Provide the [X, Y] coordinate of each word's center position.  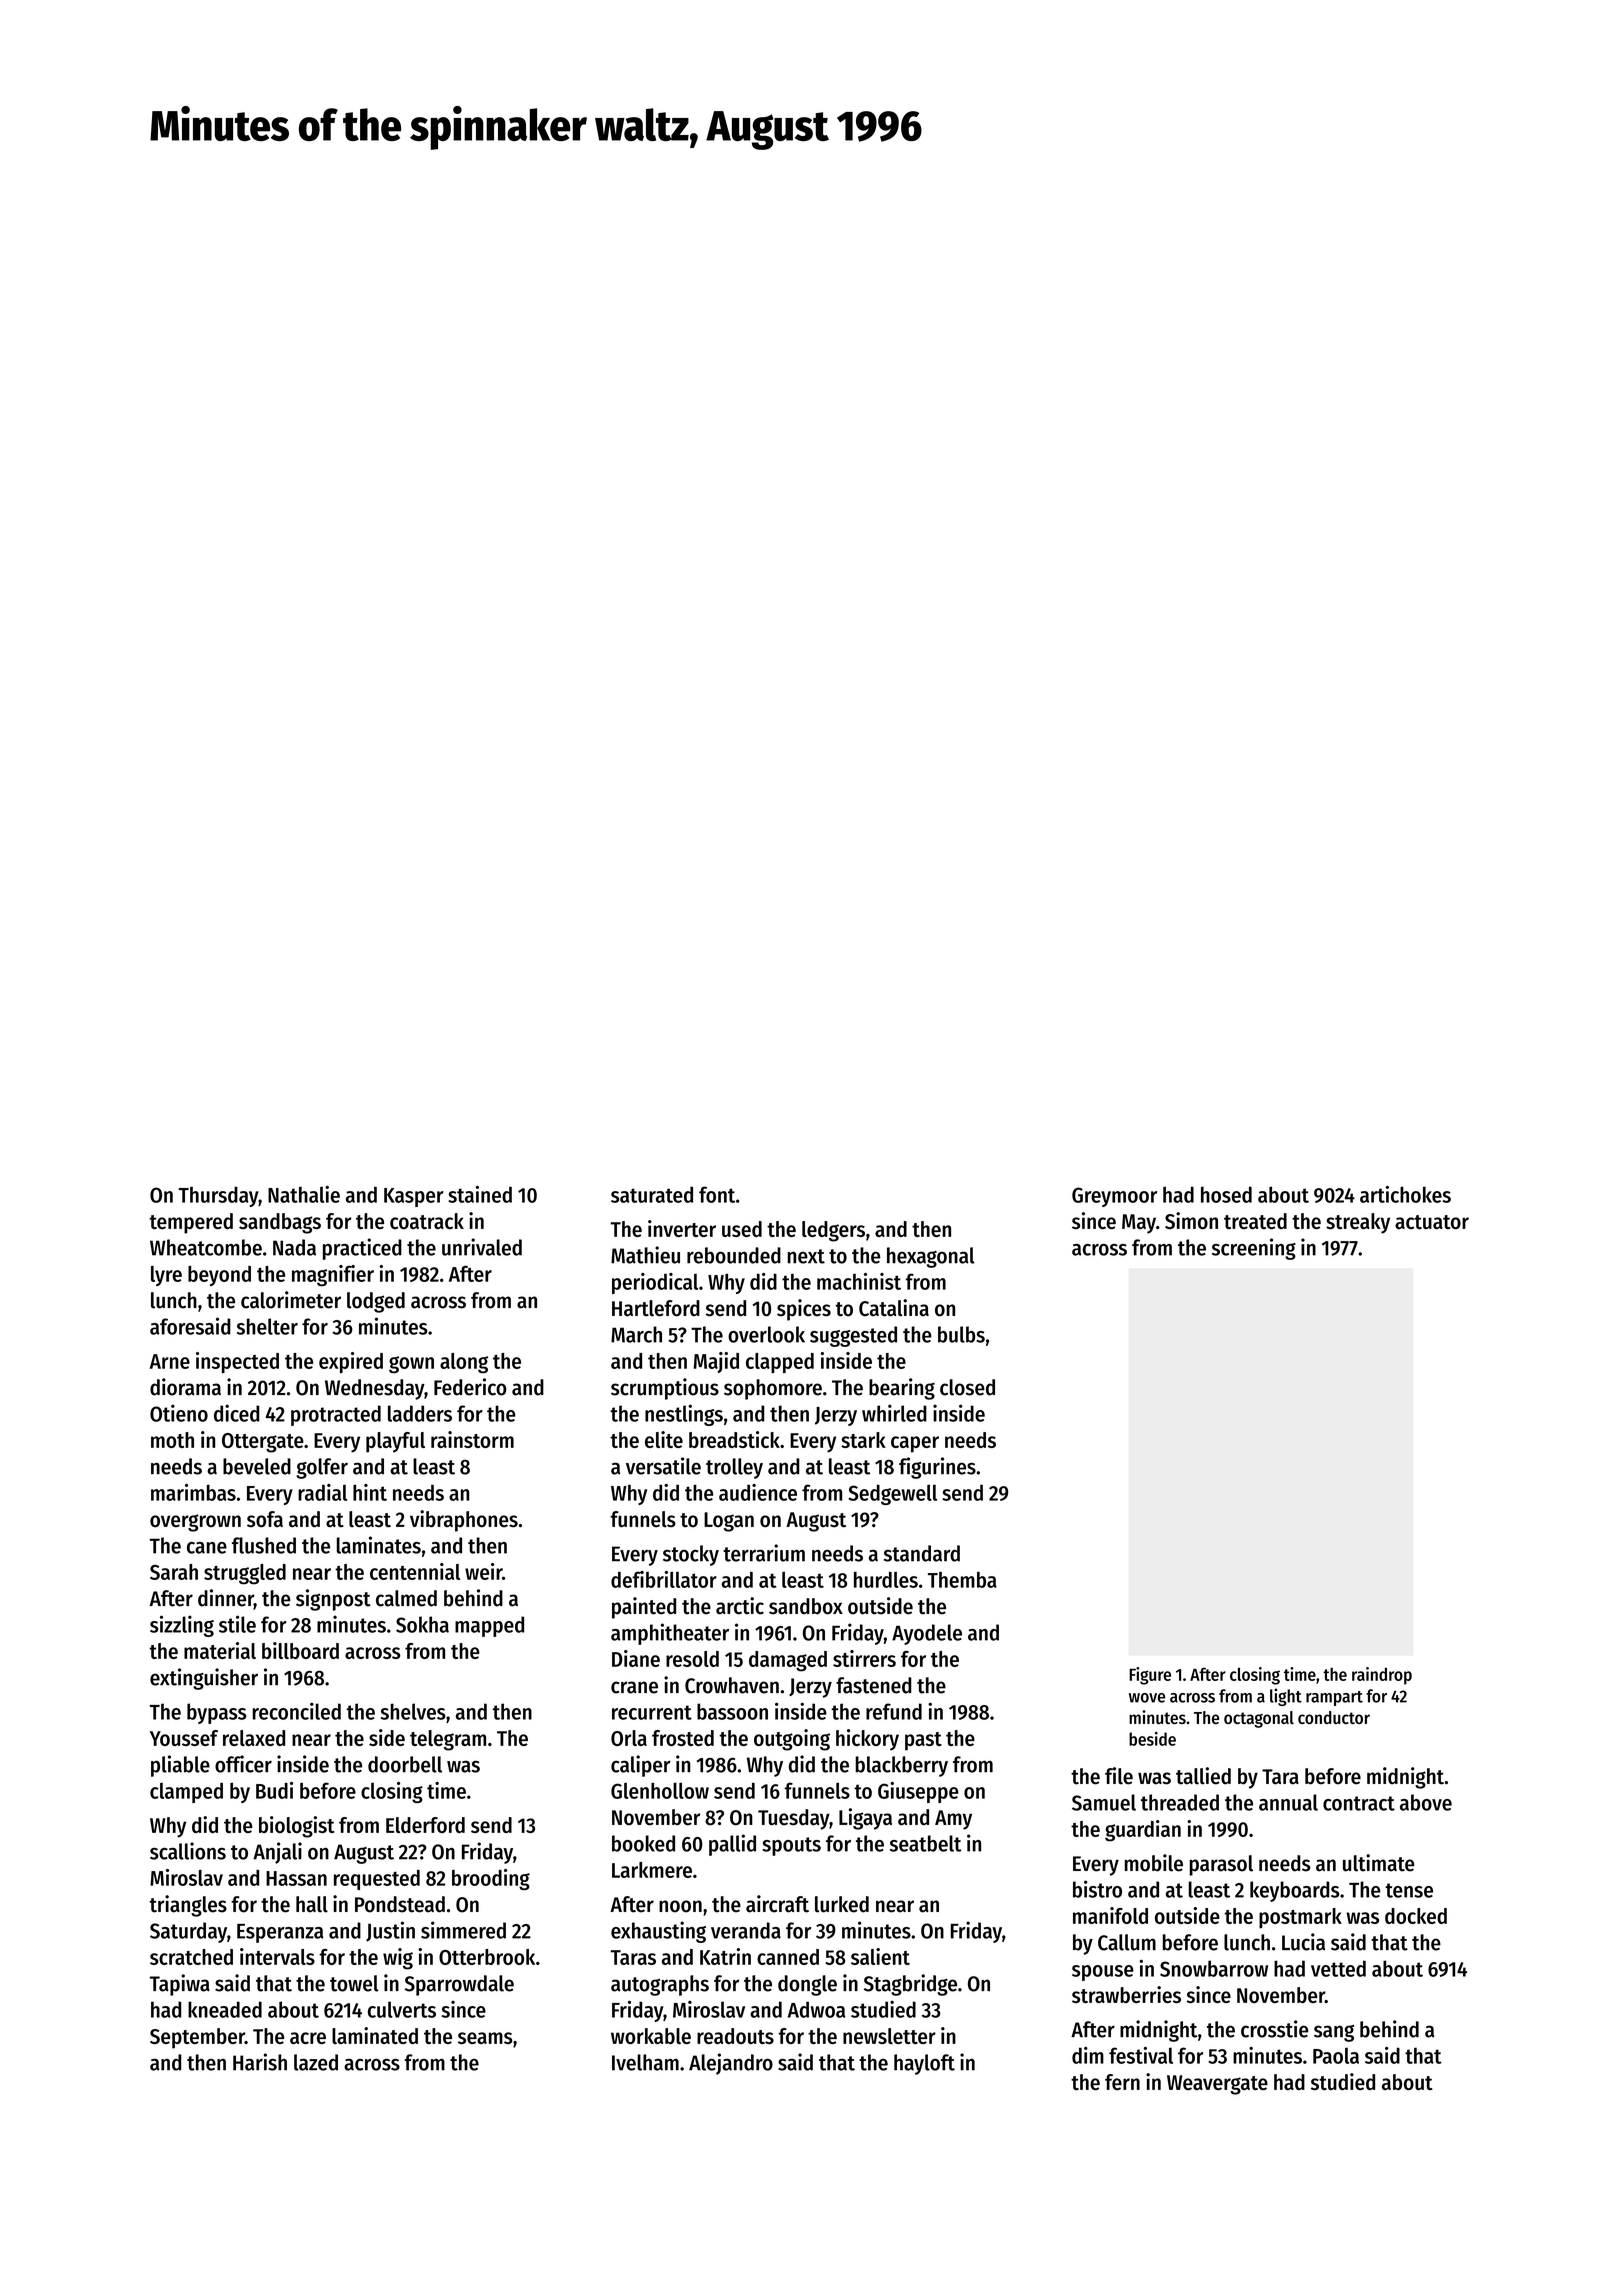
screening [1254, 1249]
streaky [1358, 1223]
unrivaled [482, 1247]
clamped [186, 1793]
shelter [267, 1326]
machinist [859, 1281]
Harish [260, 2062]
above [1426, 1802]
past [923, 1741]
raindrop [1382, 1676]
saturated [652, 1194]
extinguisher [204, 1679]
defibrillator [664, 1579]
